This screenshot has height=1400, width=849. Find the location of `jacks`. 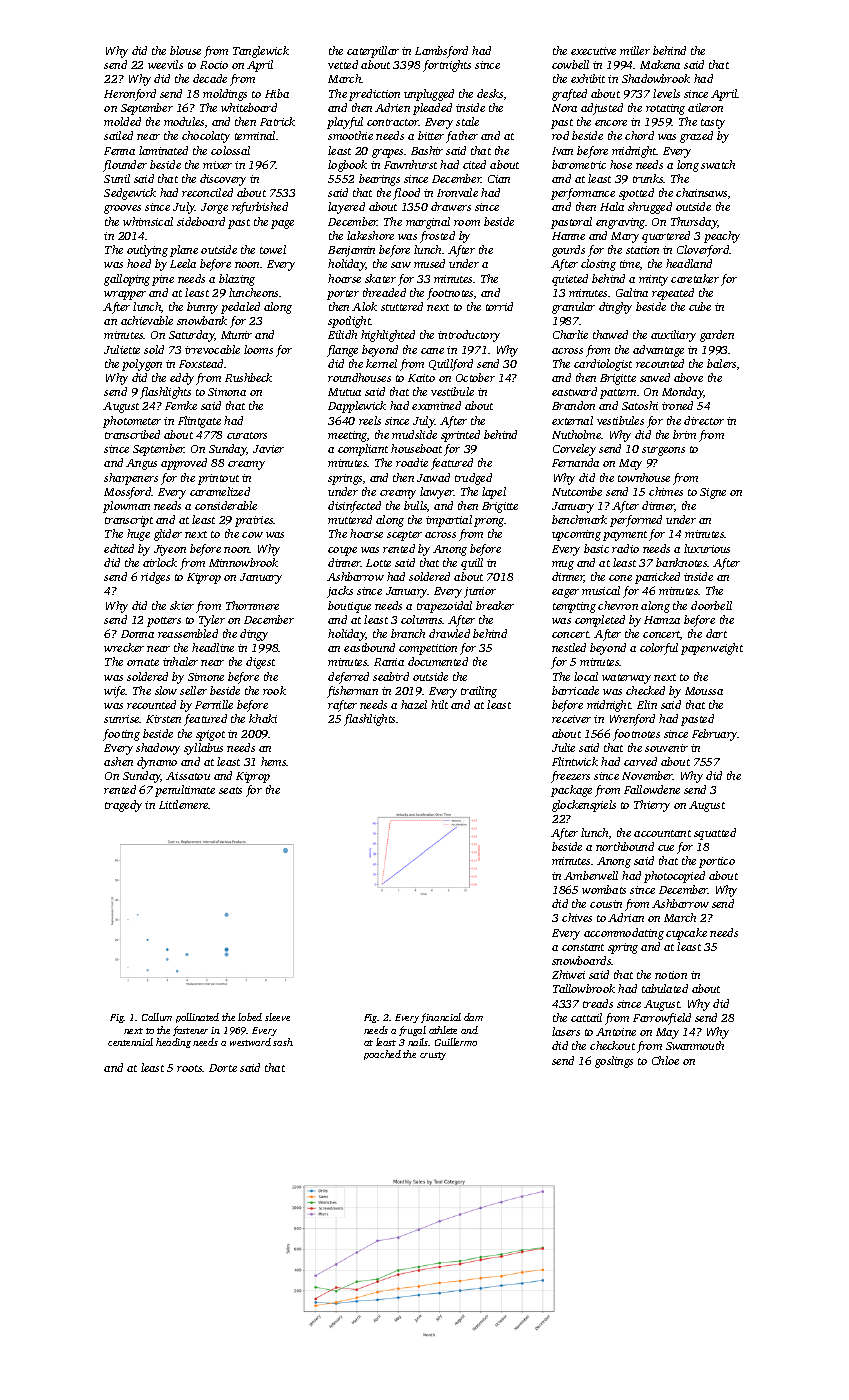

jacks is located at coordinates (340, 592).
